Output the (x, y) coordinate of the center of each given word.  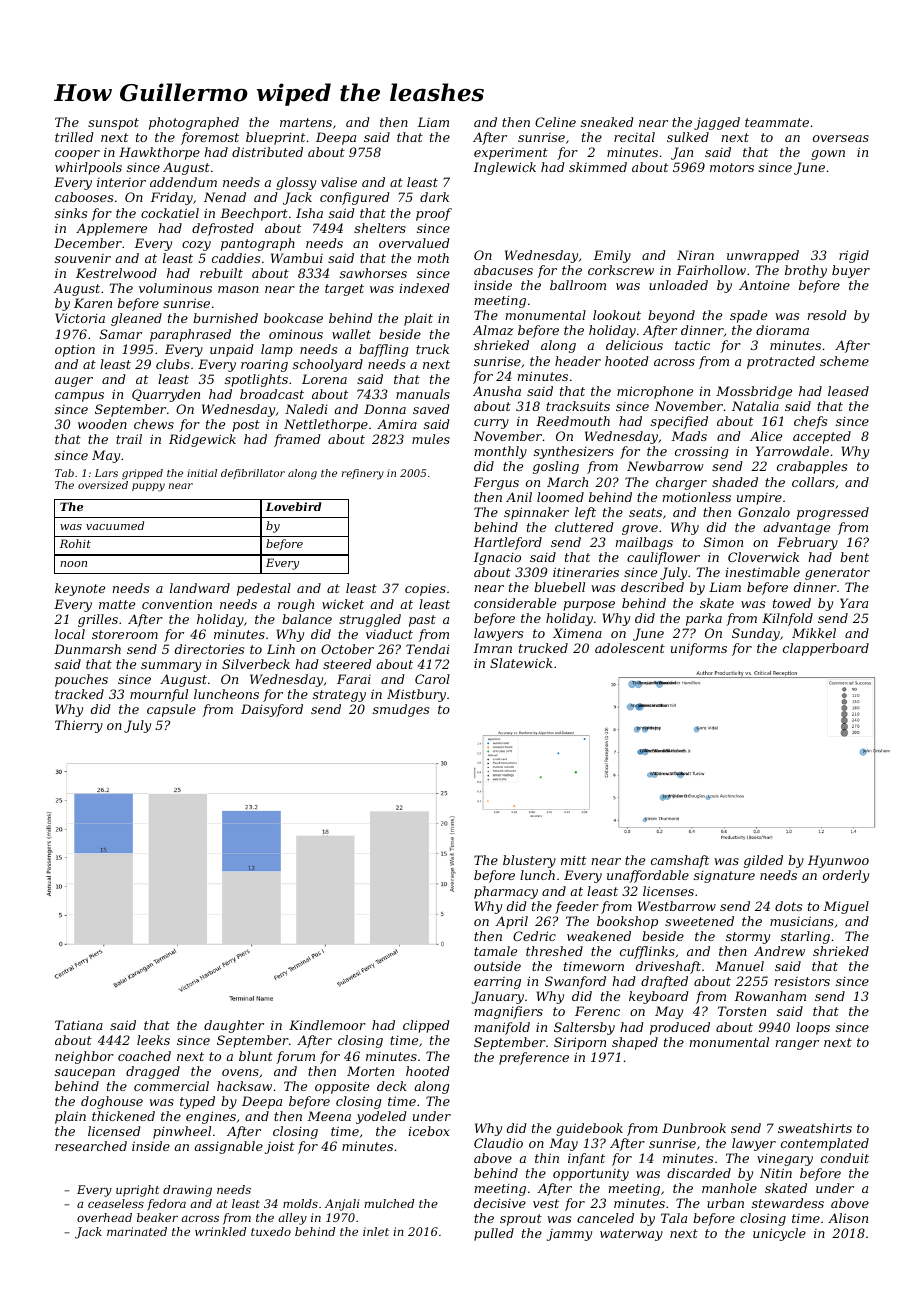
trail (129, 439)
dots (788, 906)
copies (425, 589)
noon (73, 564)
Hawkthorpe (159, 153)
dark (434, 197)
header (578, 361)
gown (828, 155)
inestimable (762, 572)
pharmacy (506, 892)
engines (211, 1117)
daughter (234, 1026)
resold (827, 315)
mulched (389, 1203)
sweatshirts (815, 1128)
